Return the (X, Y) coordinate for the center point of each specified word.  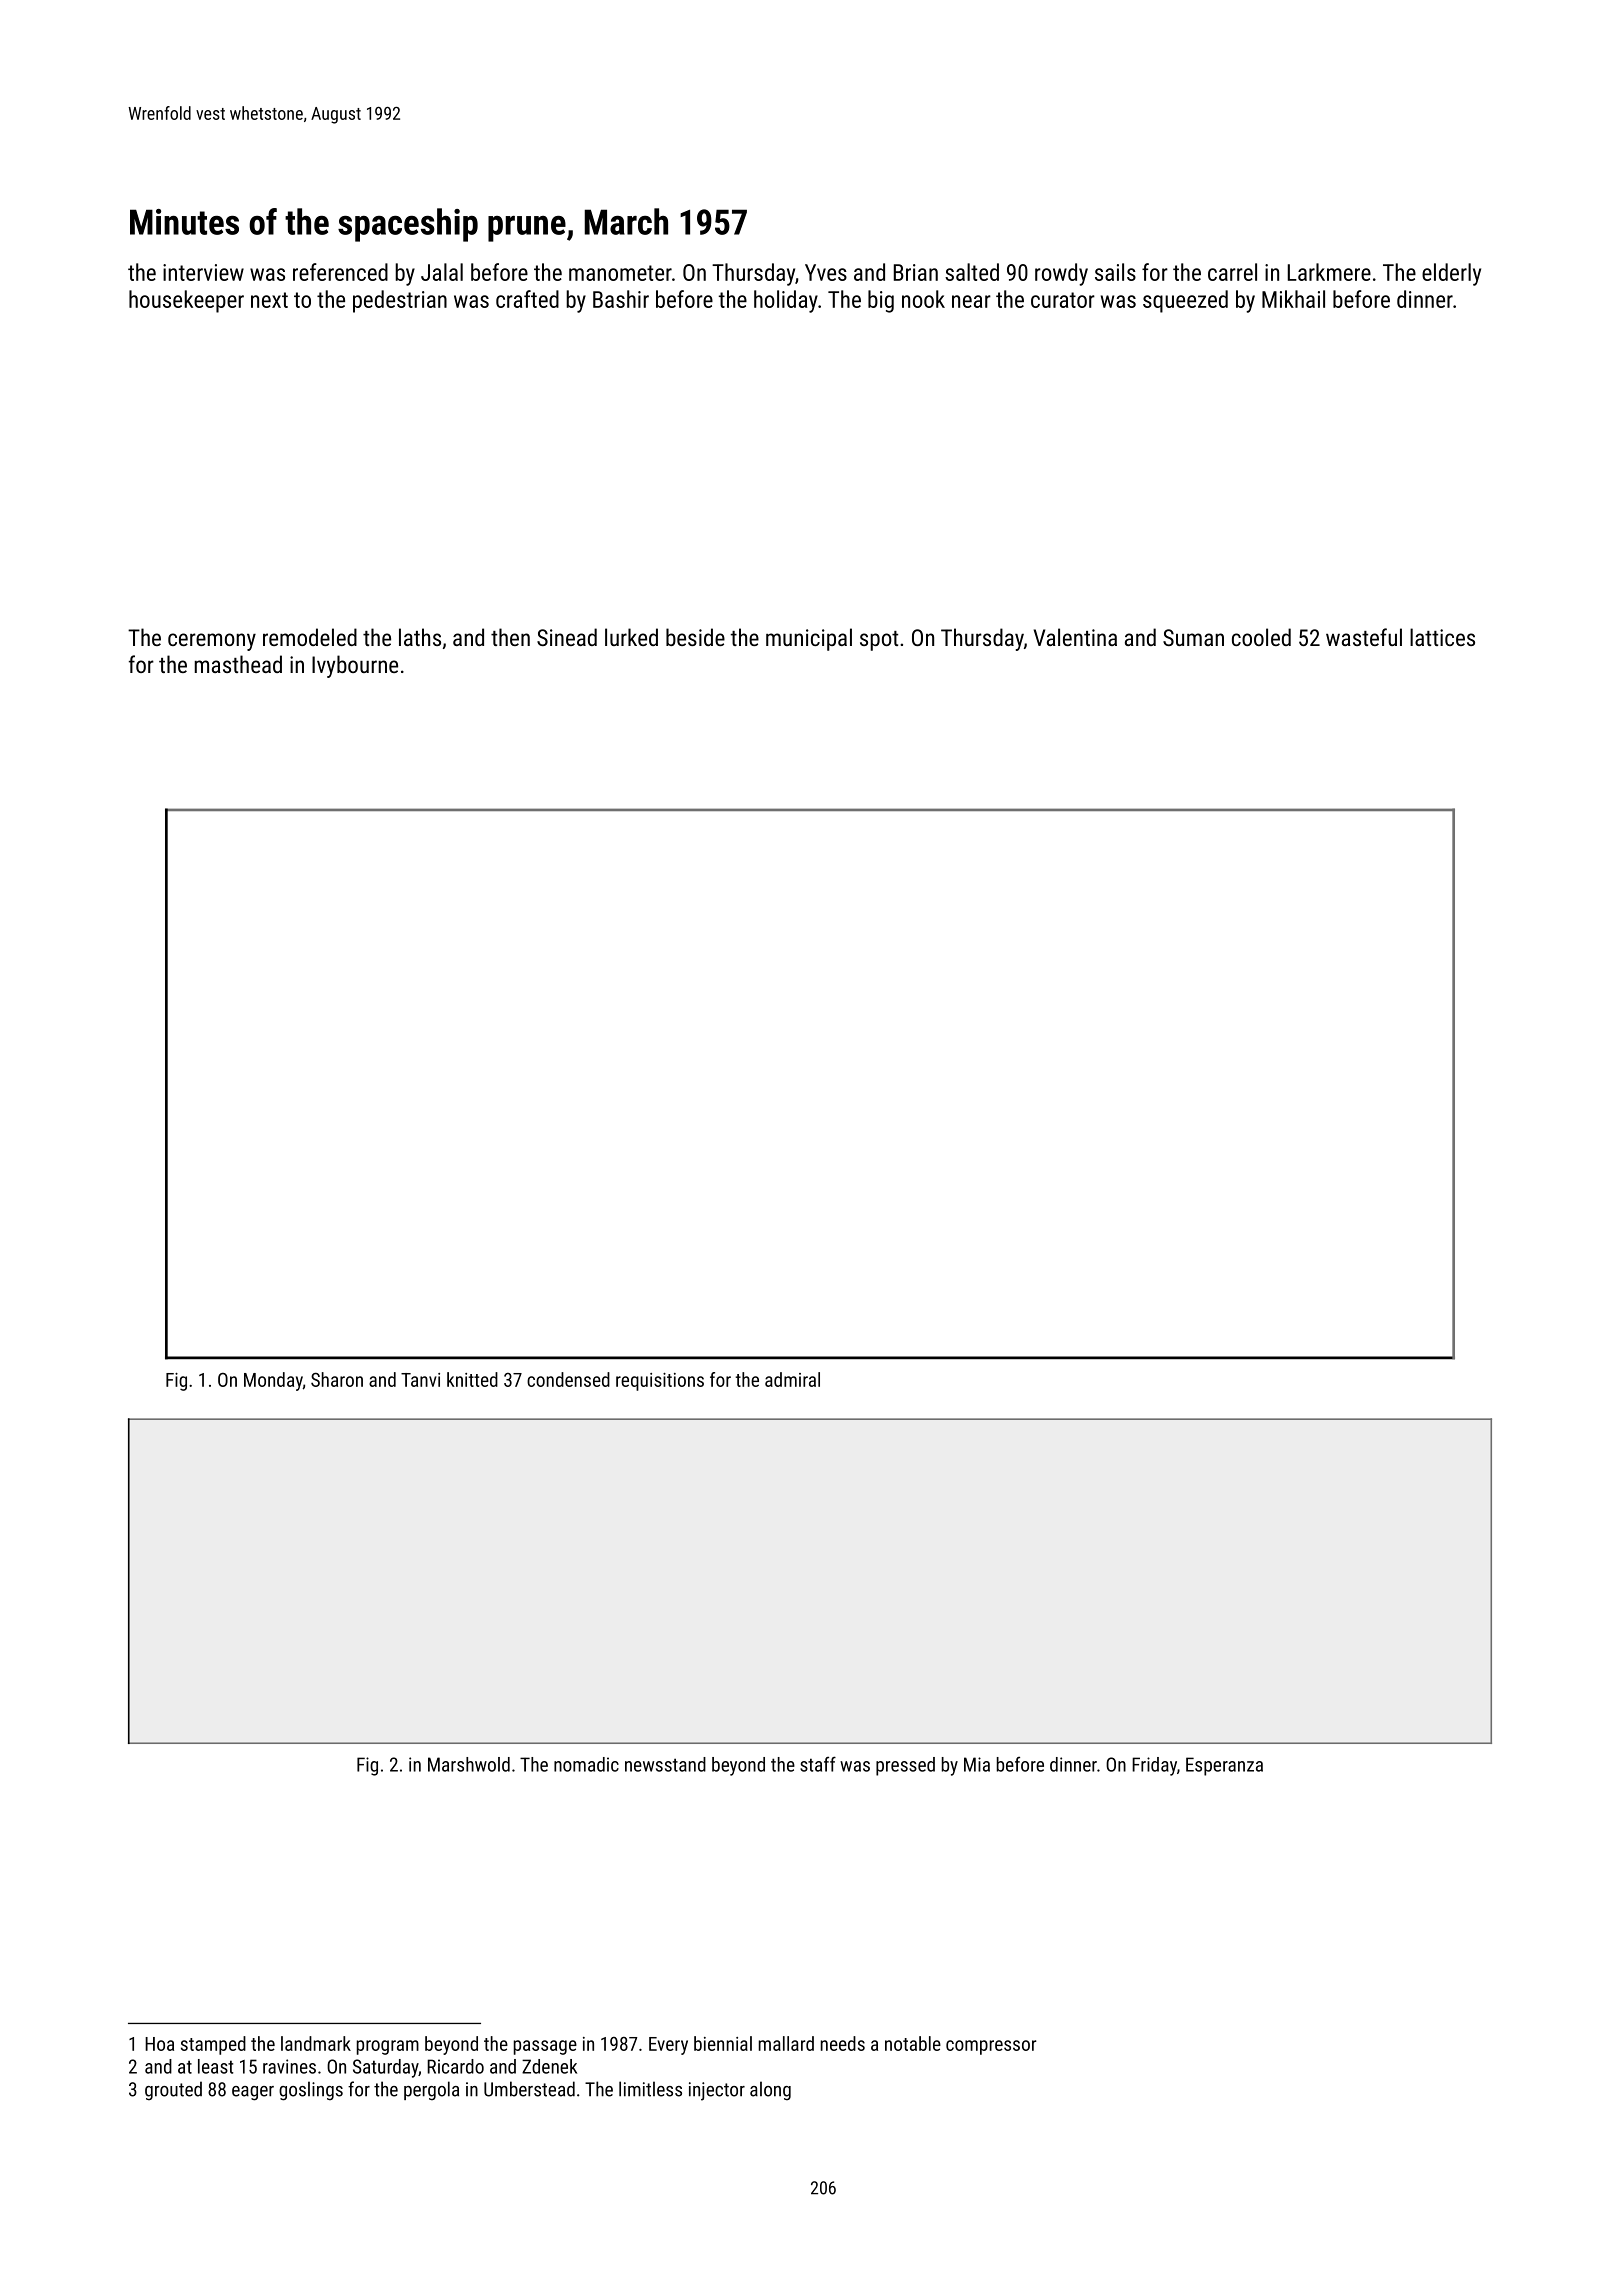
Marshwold (469, 1764)
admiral (792, 1379)
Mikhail (1293, 299)
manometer (620, 273)
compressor (991, 2047)
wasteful (1364, 637)
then (510, 637)
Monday (273, 1381)
